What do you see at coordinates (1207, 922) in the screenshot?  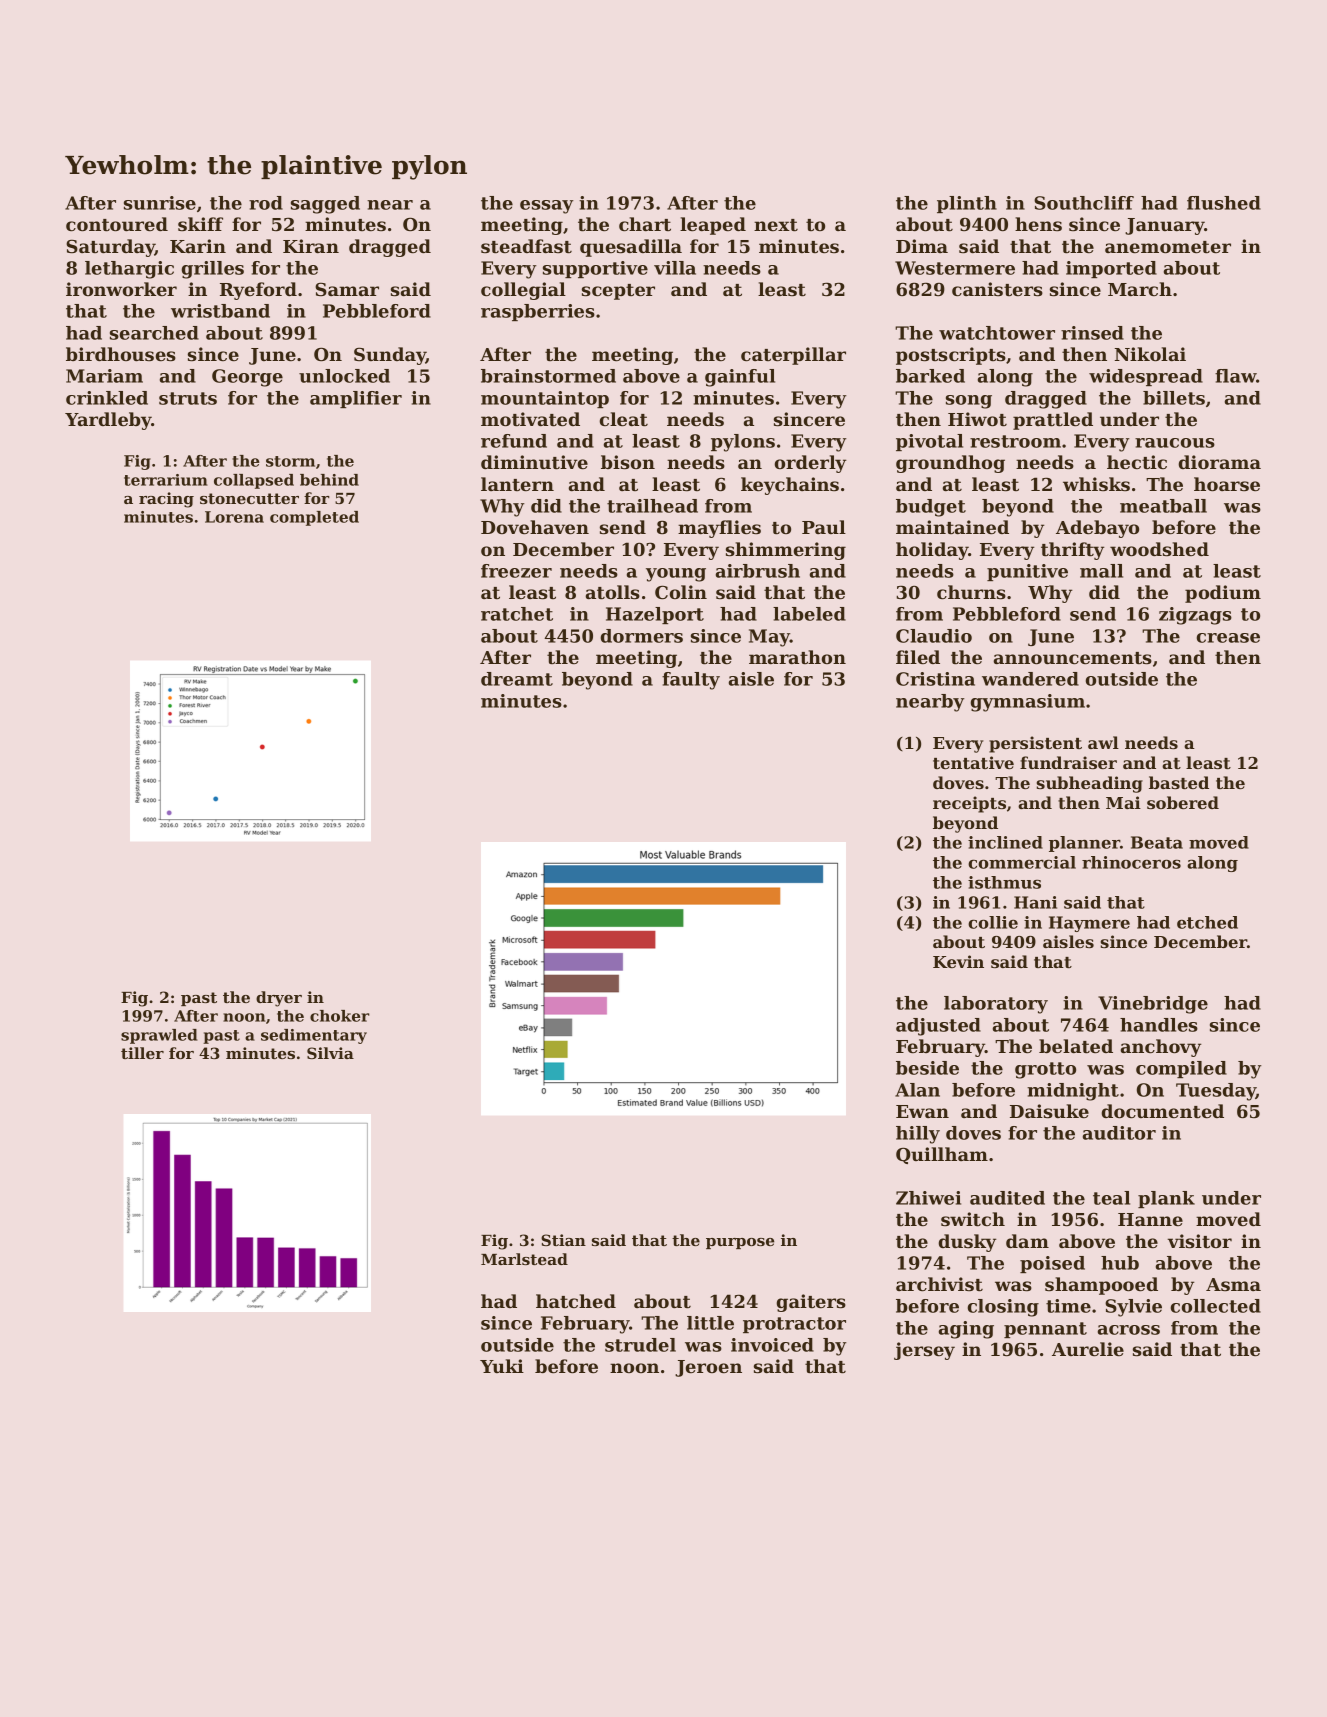 I see `etched` at bounding box center [1207, 922].
